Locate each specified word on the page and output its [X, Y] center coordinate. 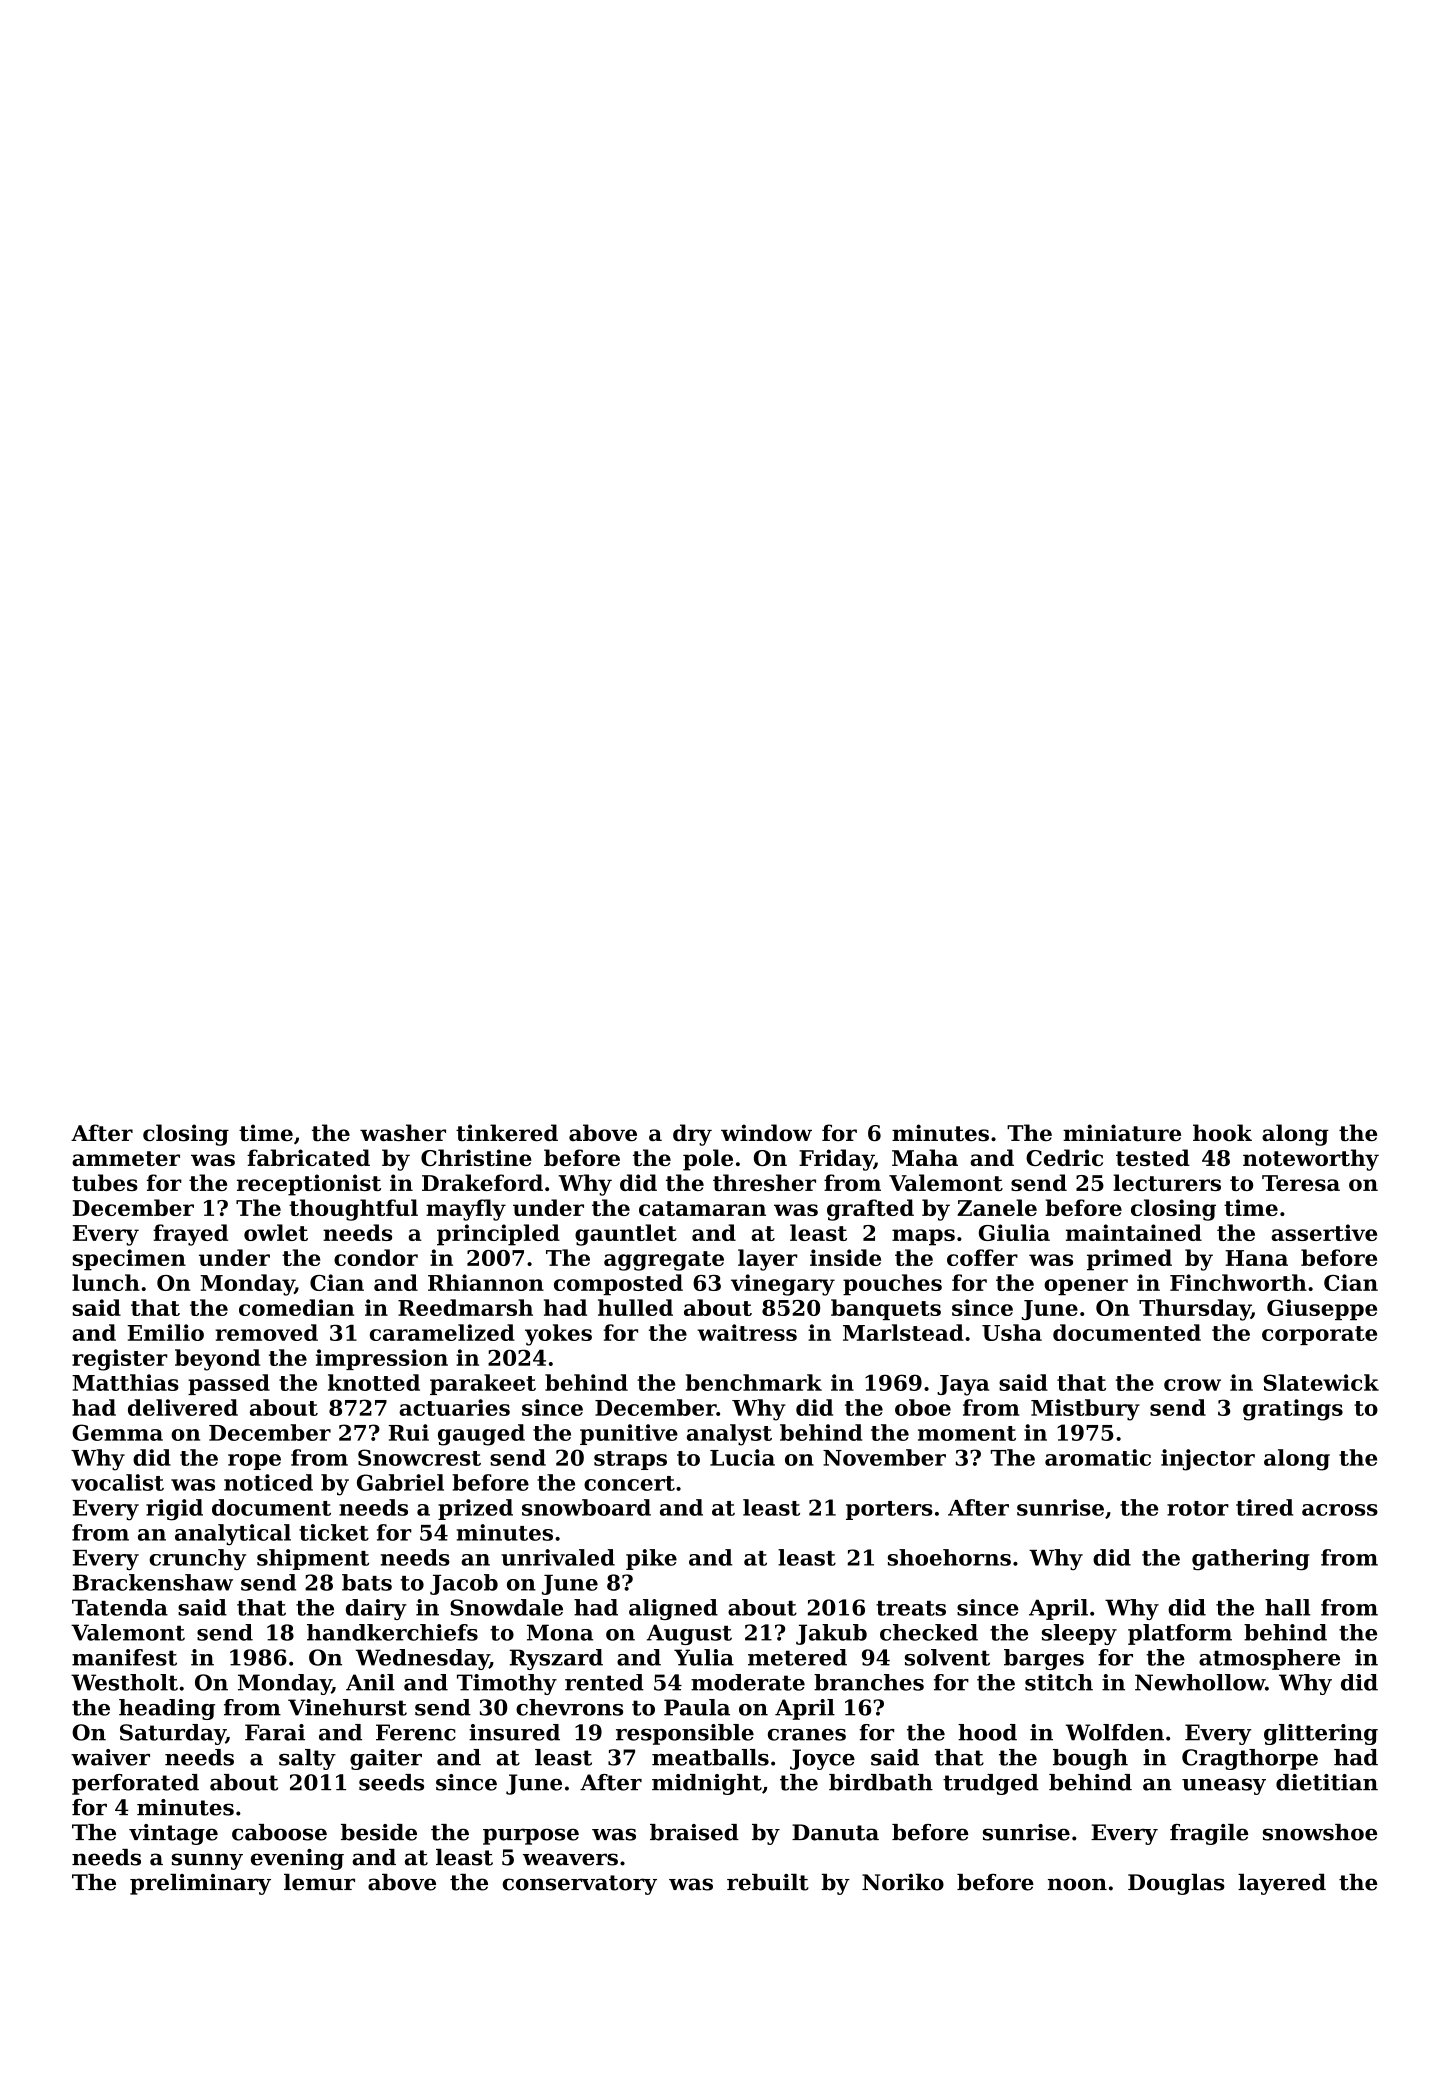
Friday [836, 1160]
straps [630, 1460]
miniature [1122, 1132]
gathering [1251, 1559]
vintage [173, 1834]
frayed [190, 1235]
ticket [334, 1532]
